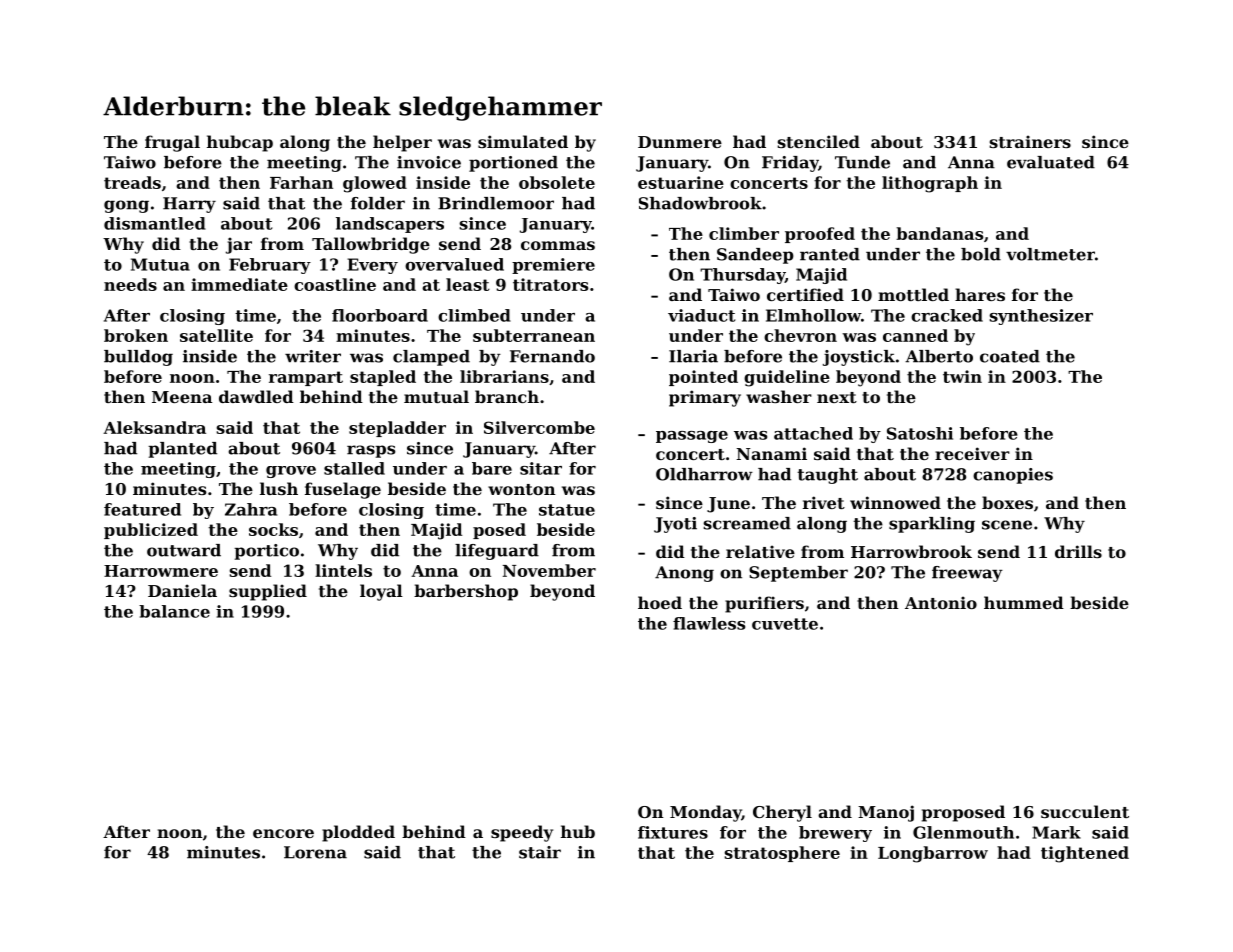 The width and height of the screenshot is (1233, 952). What do you see at coordinates (283, 833) in the screenshot?
I see `encore` at bounding box center [283, 833].
